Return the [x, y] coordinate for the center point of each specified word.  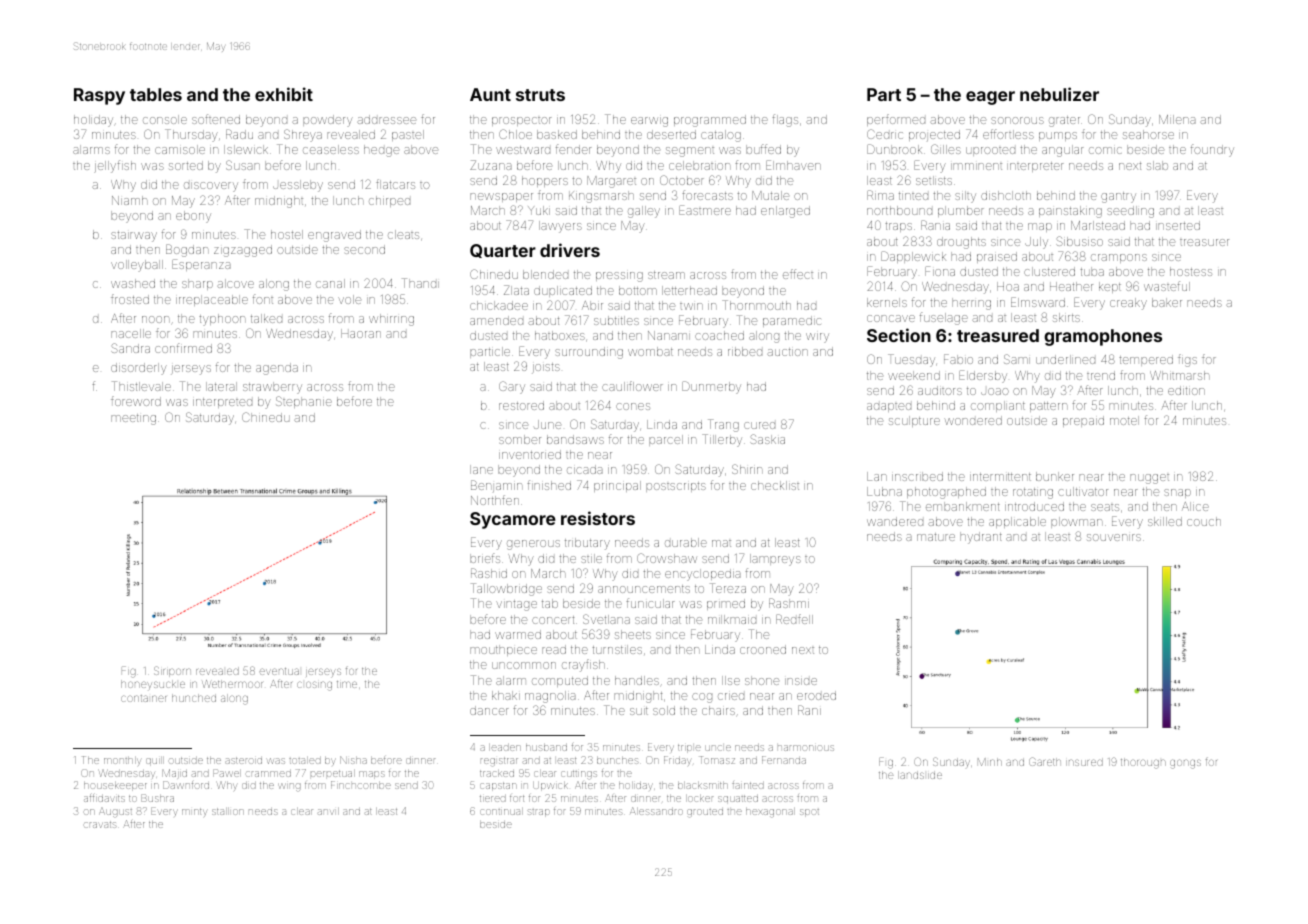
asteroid [244, 760]
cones [633, 406]
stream [666, 275]
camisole [180, 149]
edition [1186, 390]
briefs [485, 558]
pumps [1058, 136]
